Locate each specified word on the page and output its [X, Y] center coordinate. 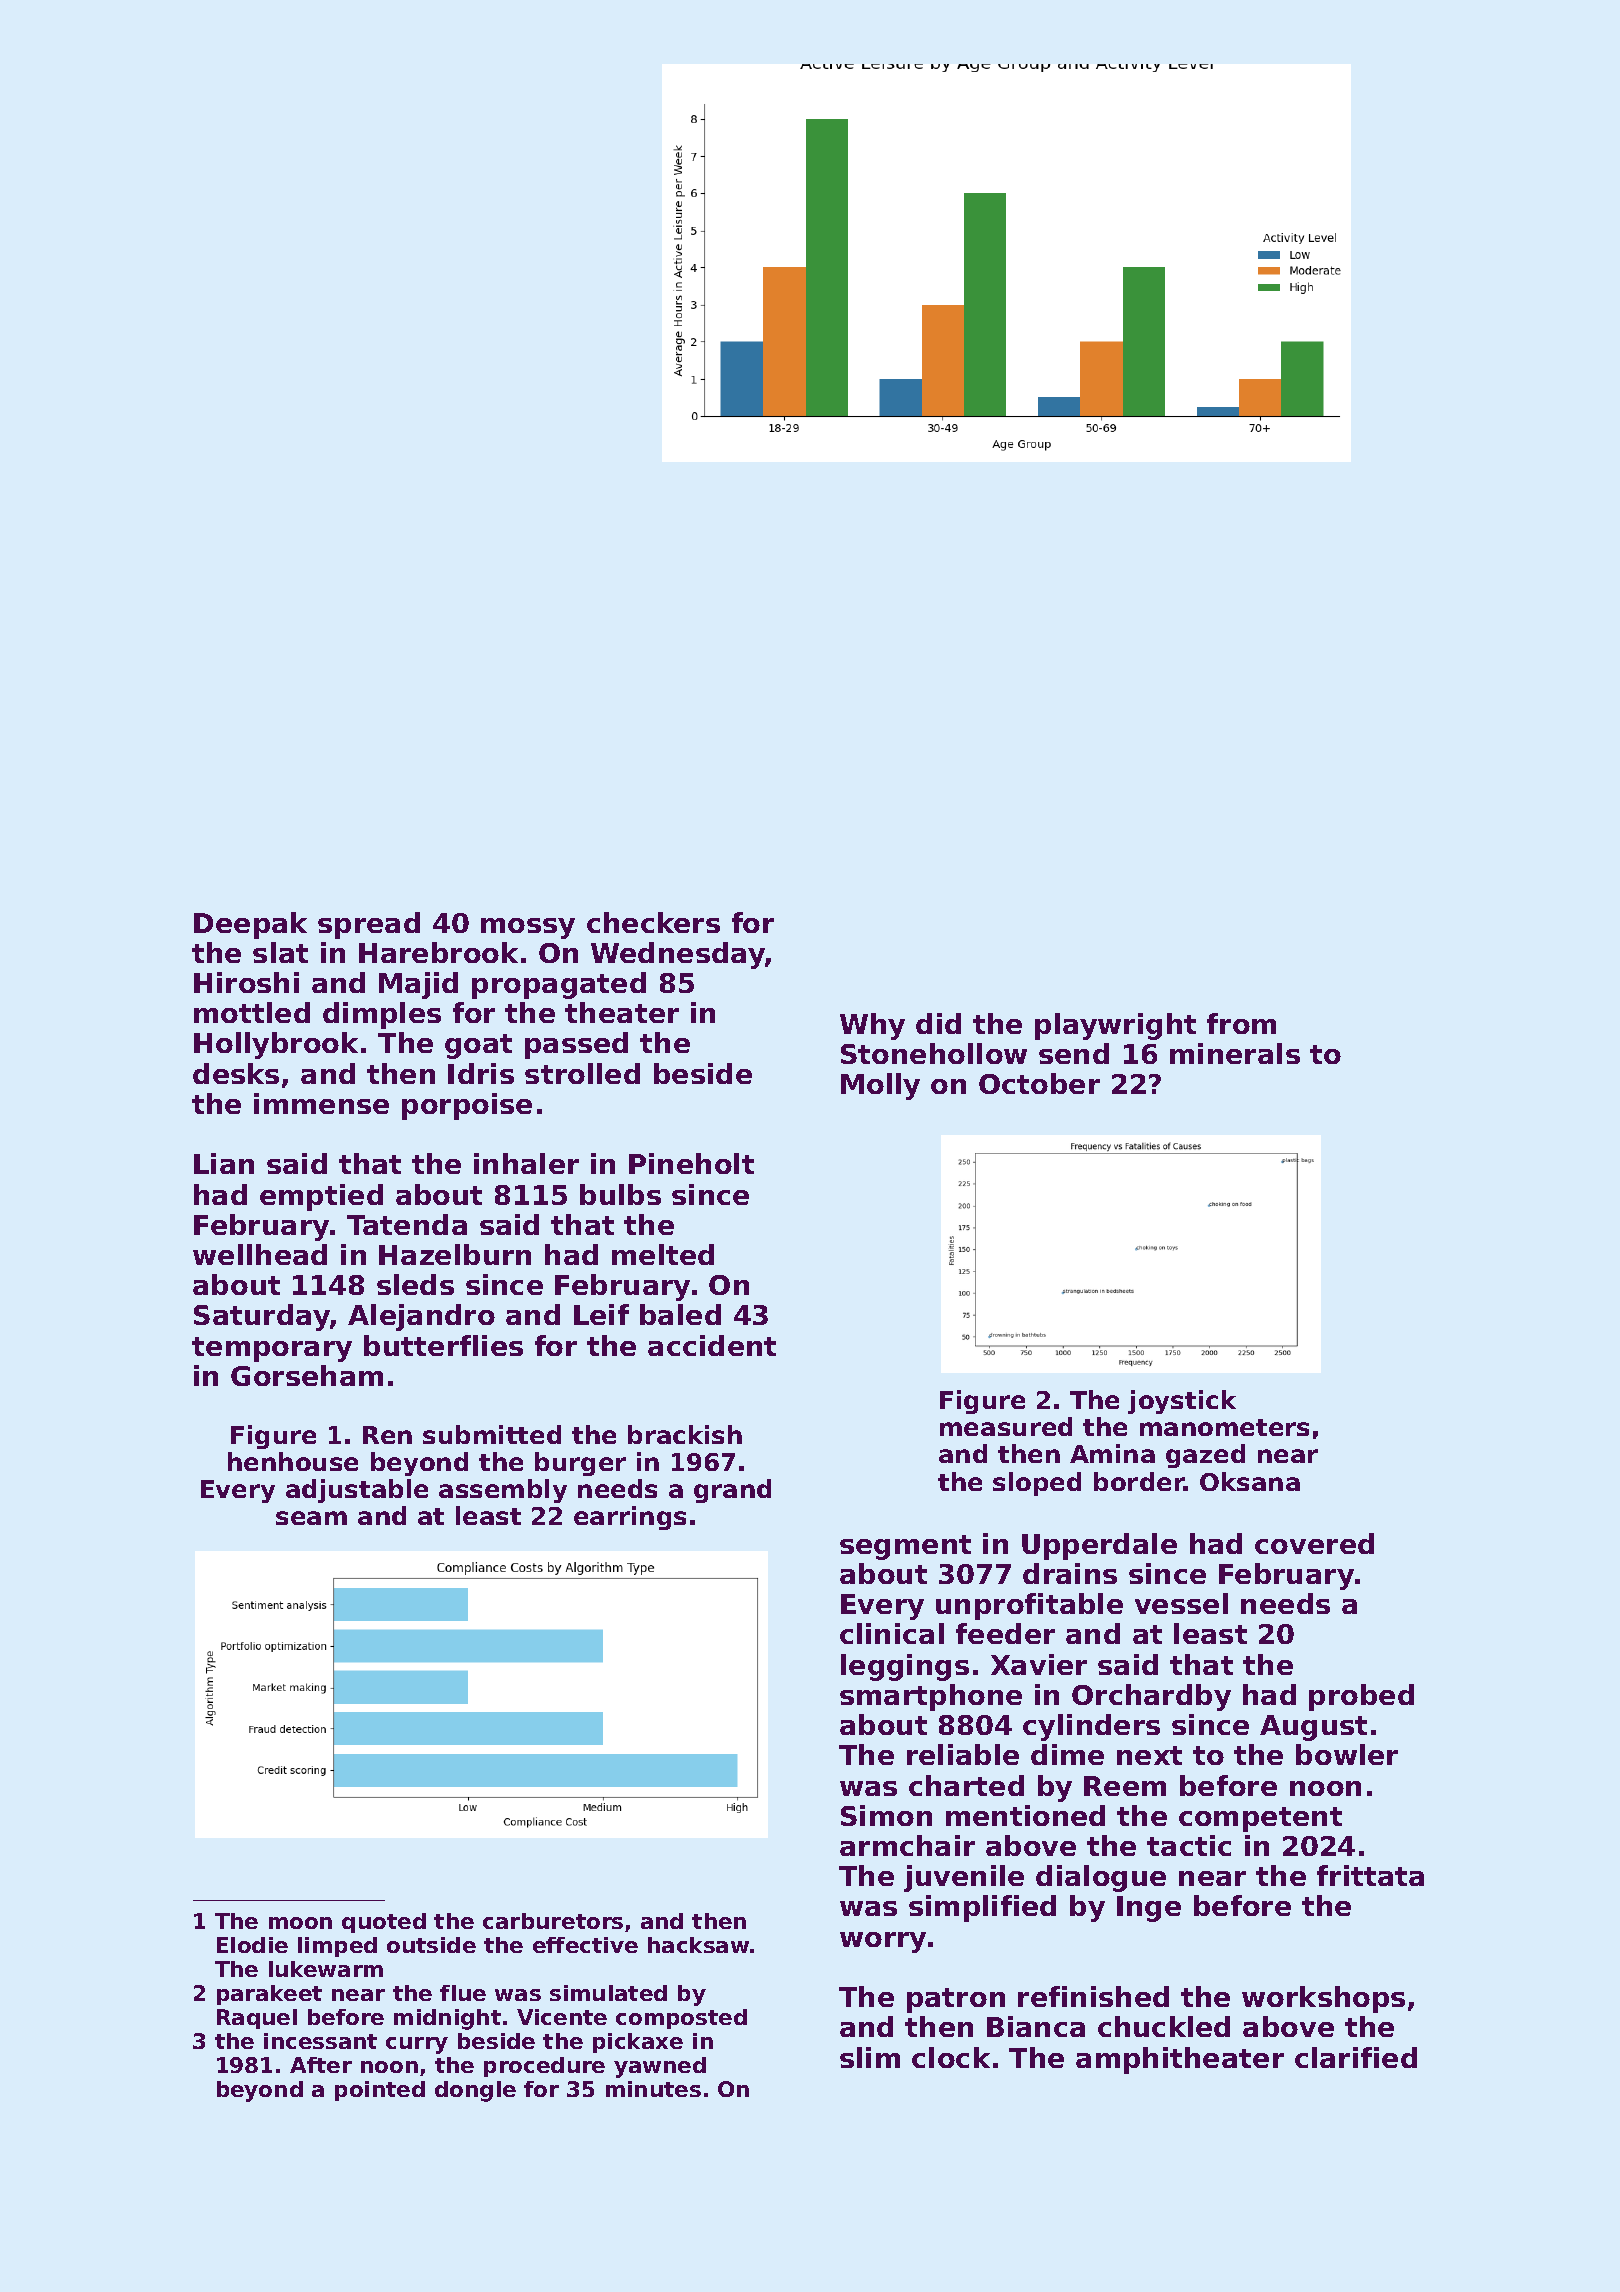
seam [311, 1518]
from [1241, 1023]
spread [369, 925]
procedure [544, 2067]
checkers [653, 922]
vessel [1181, 1603]
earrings [630, 1518]
